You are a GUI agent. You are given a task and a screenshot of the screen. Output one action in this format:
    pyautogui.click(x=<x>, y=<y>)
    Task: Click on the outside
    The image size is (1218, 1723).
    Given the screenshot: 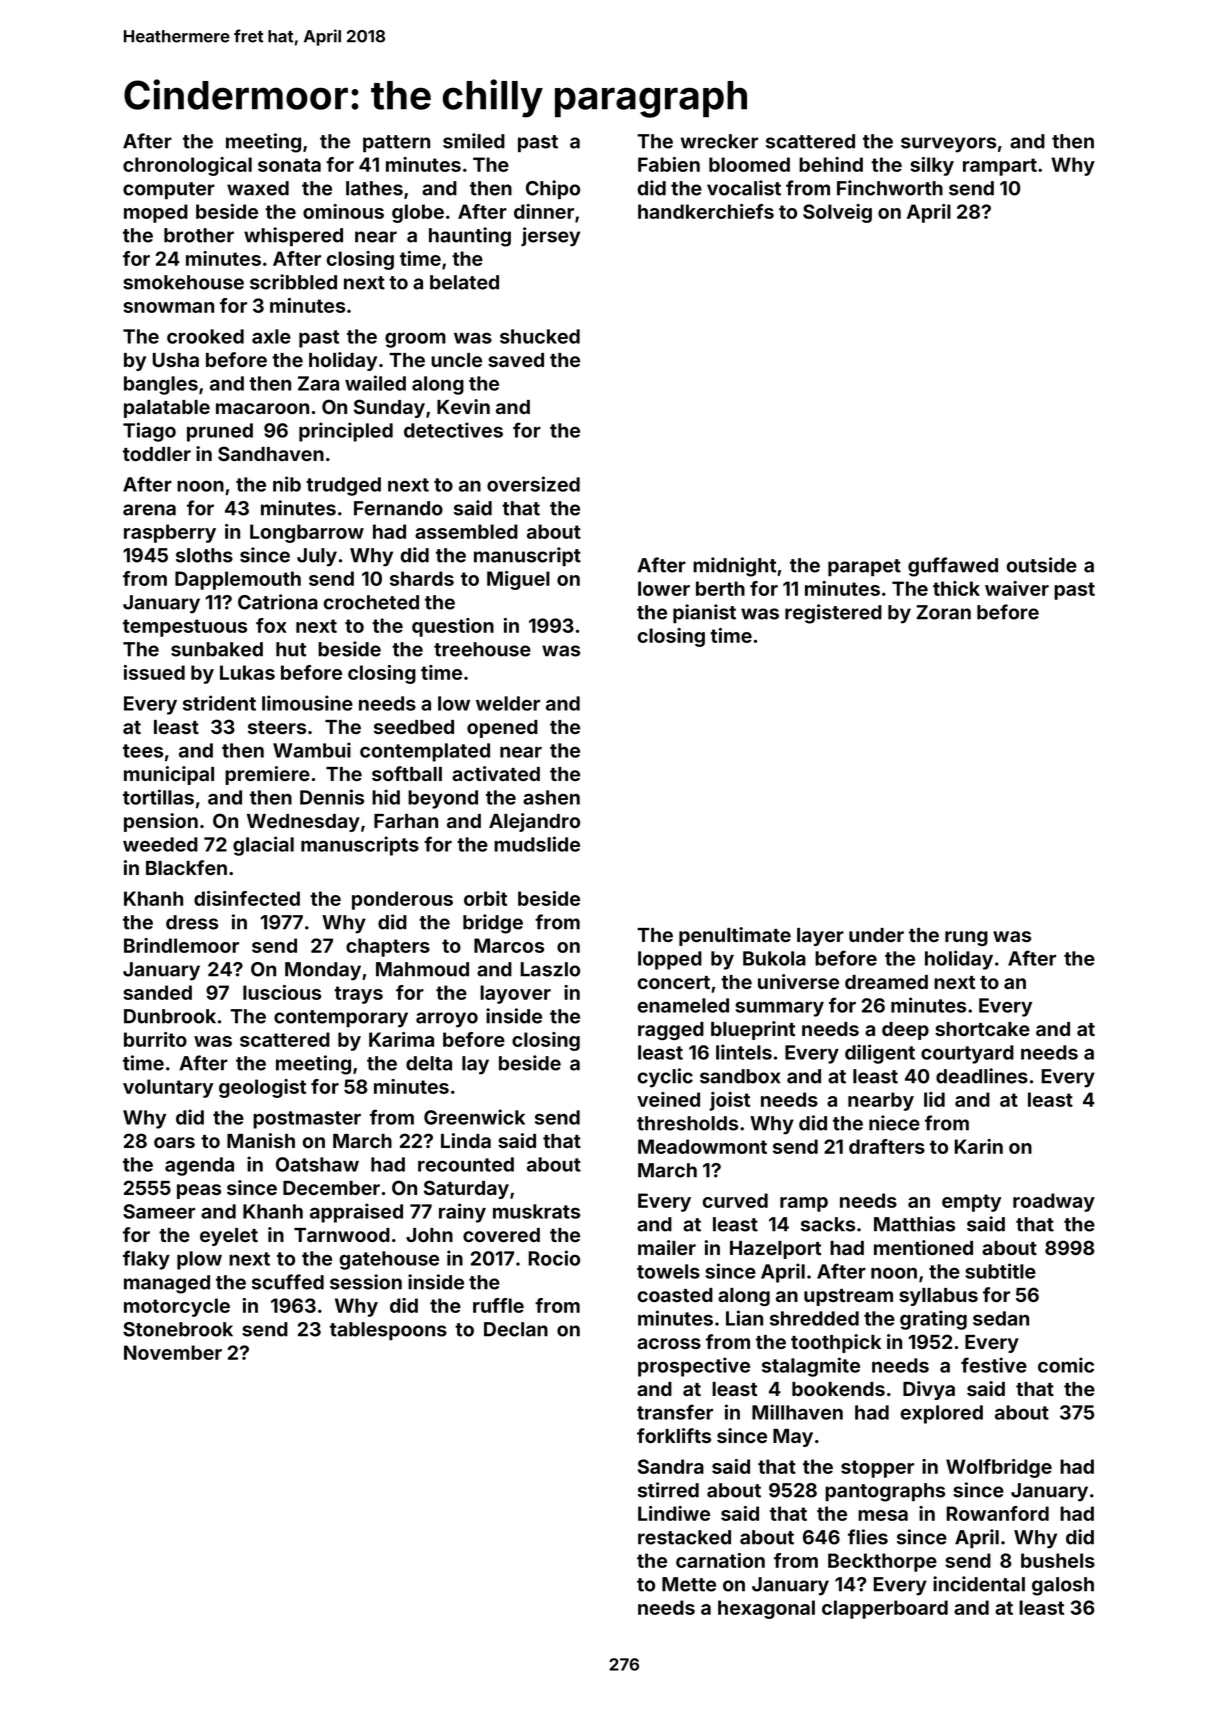 What is the action you would take?
    pyautogui.click(x=1042, y=565)
